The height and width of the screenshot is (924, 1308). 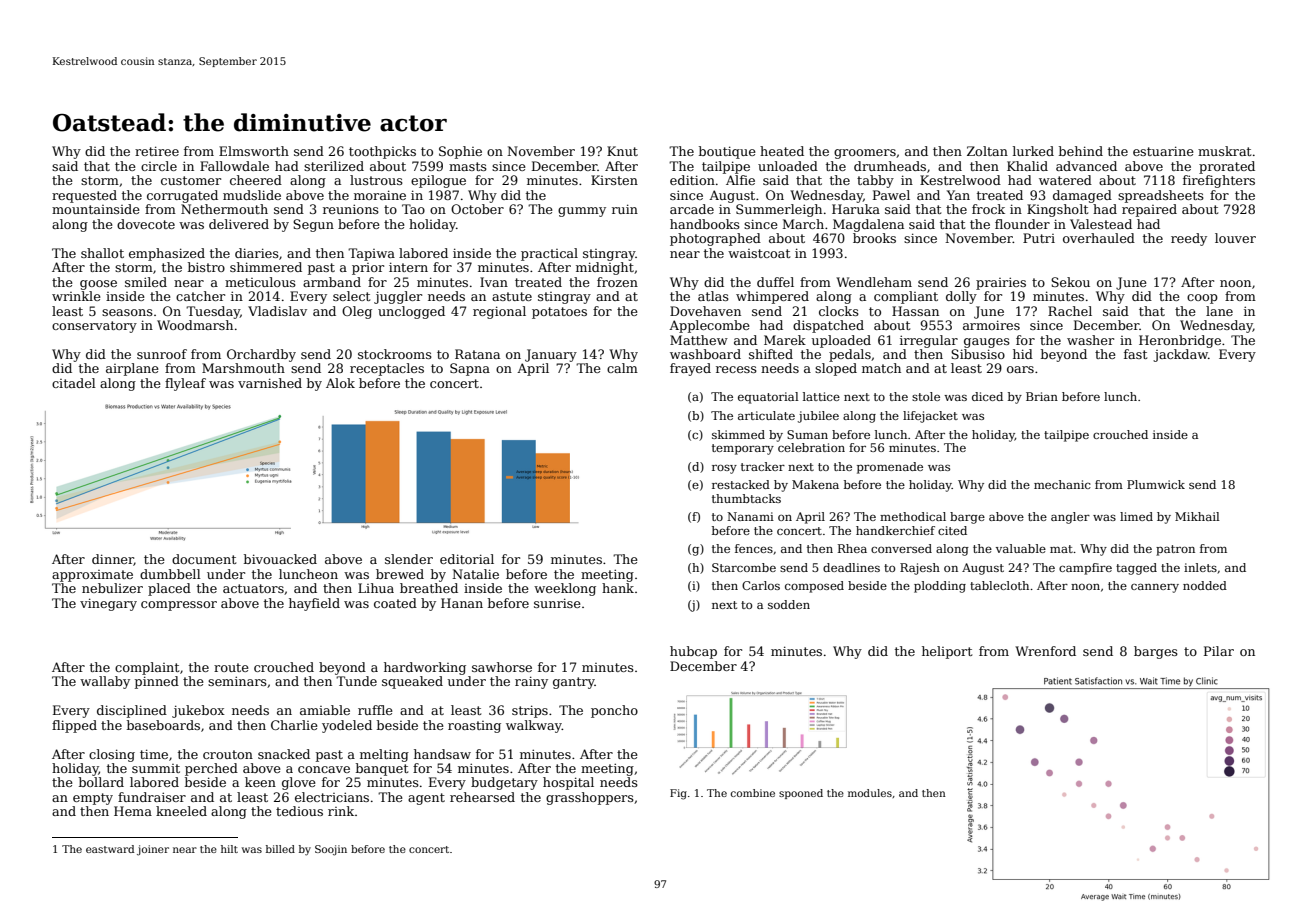 I want to click on spooned, so click(x=801, y=794).
